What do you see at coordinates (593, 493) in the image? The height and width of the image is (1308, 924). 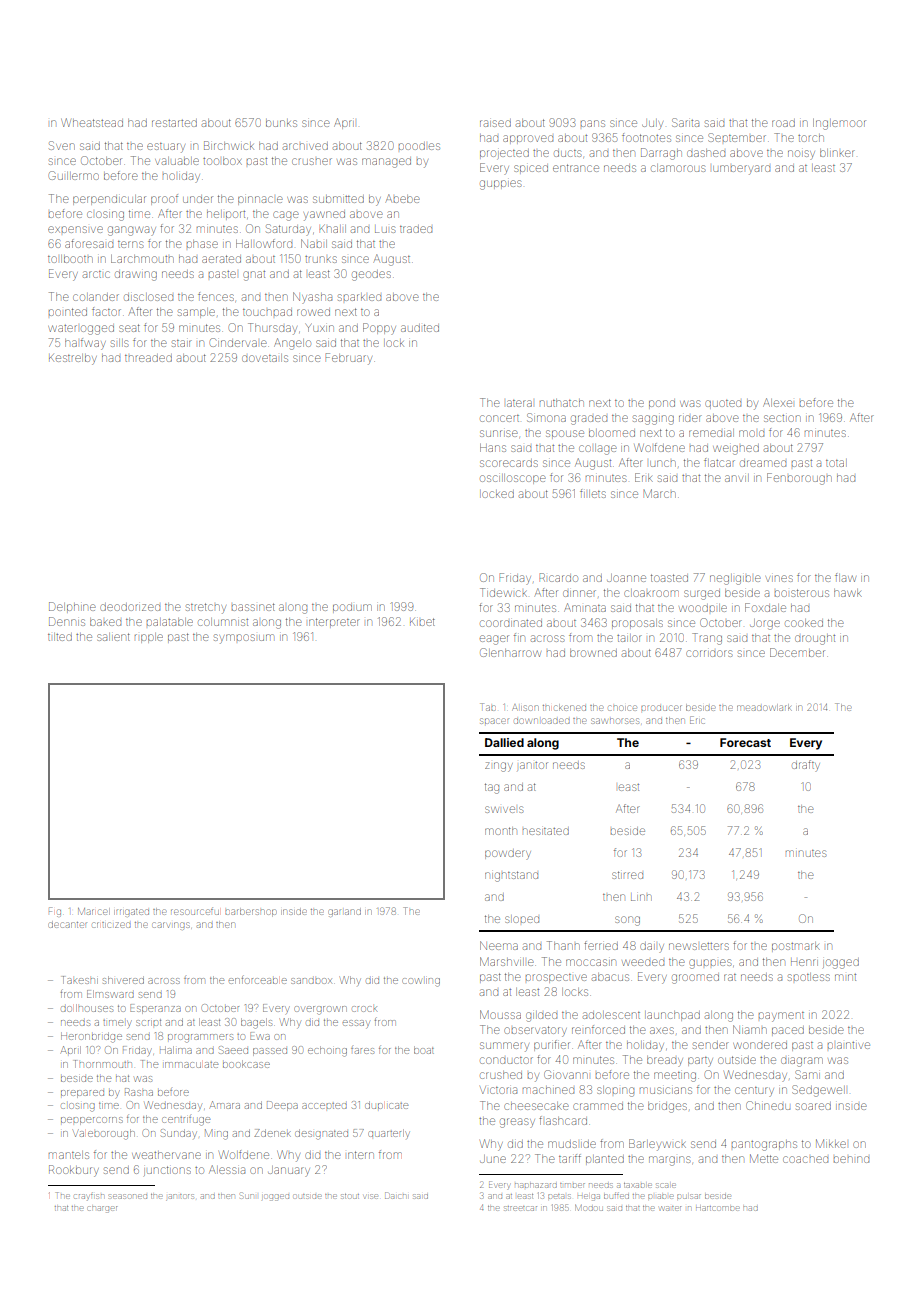 I see `fillets` at bounding box center [593, 493].
